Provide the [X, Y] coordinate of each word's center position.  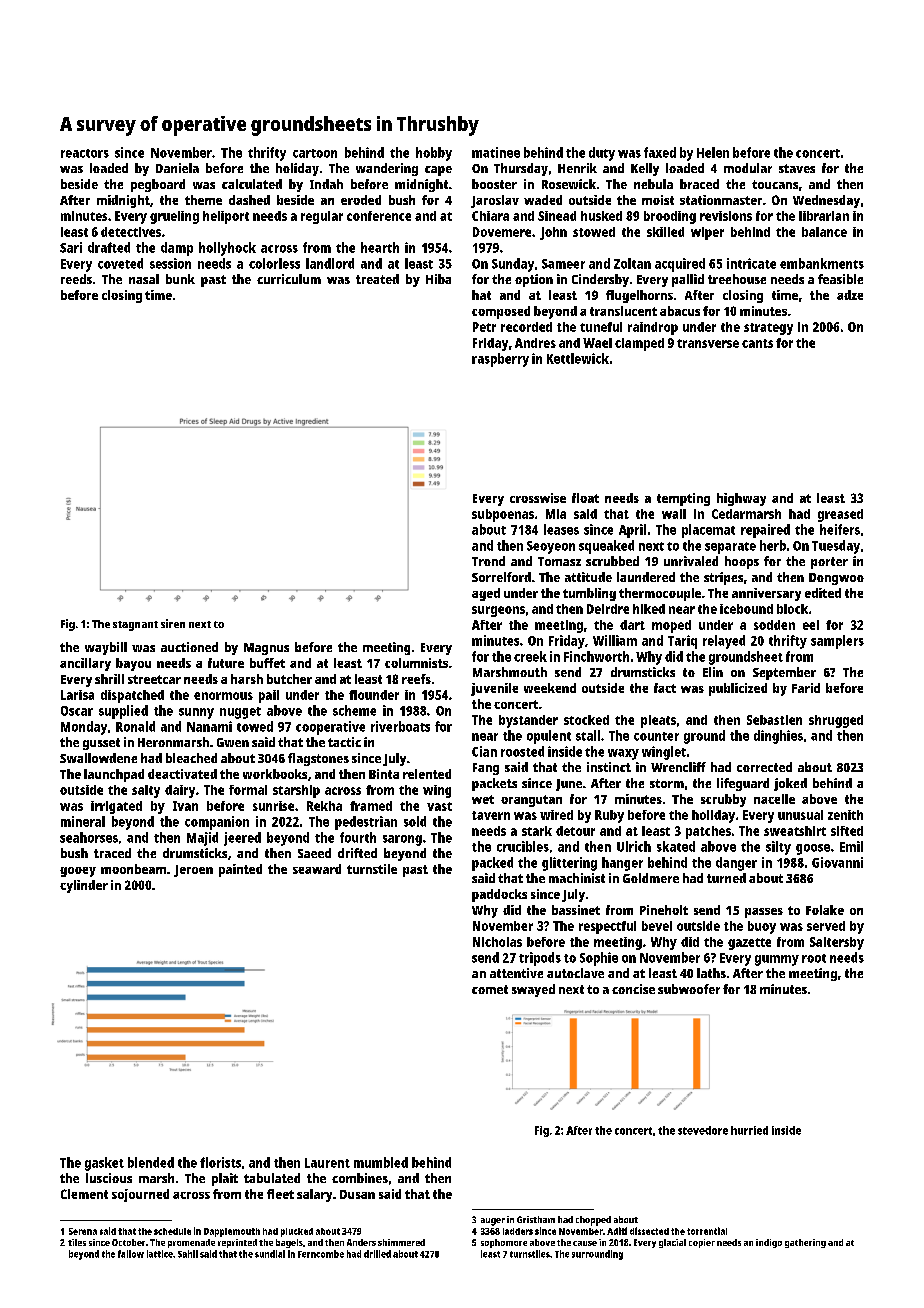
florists [220, 1162]
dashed [249, 200]
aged [486, 594]
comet [490, 989]
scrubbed [612, 561]
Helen [713, 152]
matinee [496, 152]
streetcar [154, 679]
